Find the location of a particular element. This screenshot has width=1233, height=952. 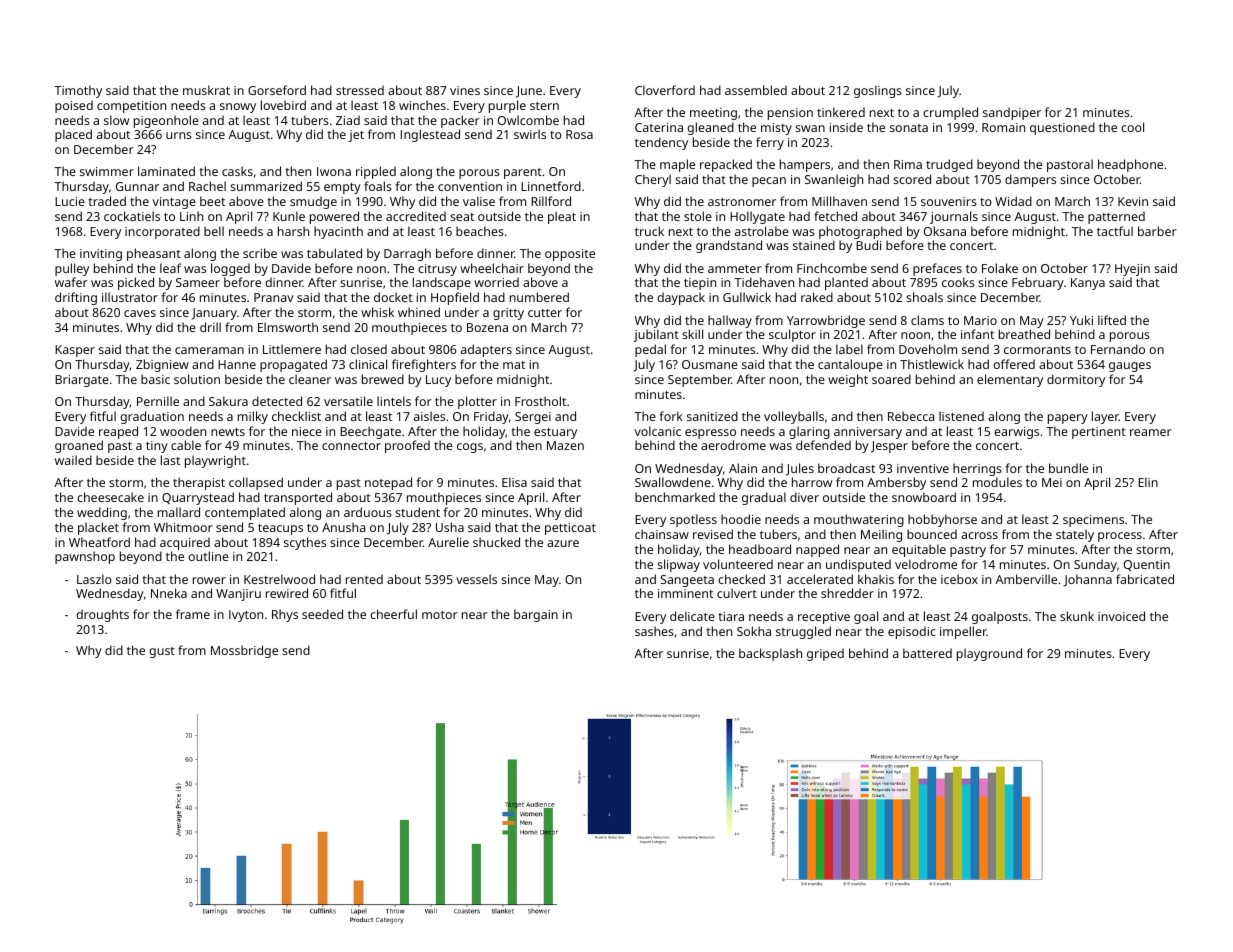

Lucy is located at coordinates (438, 381).
